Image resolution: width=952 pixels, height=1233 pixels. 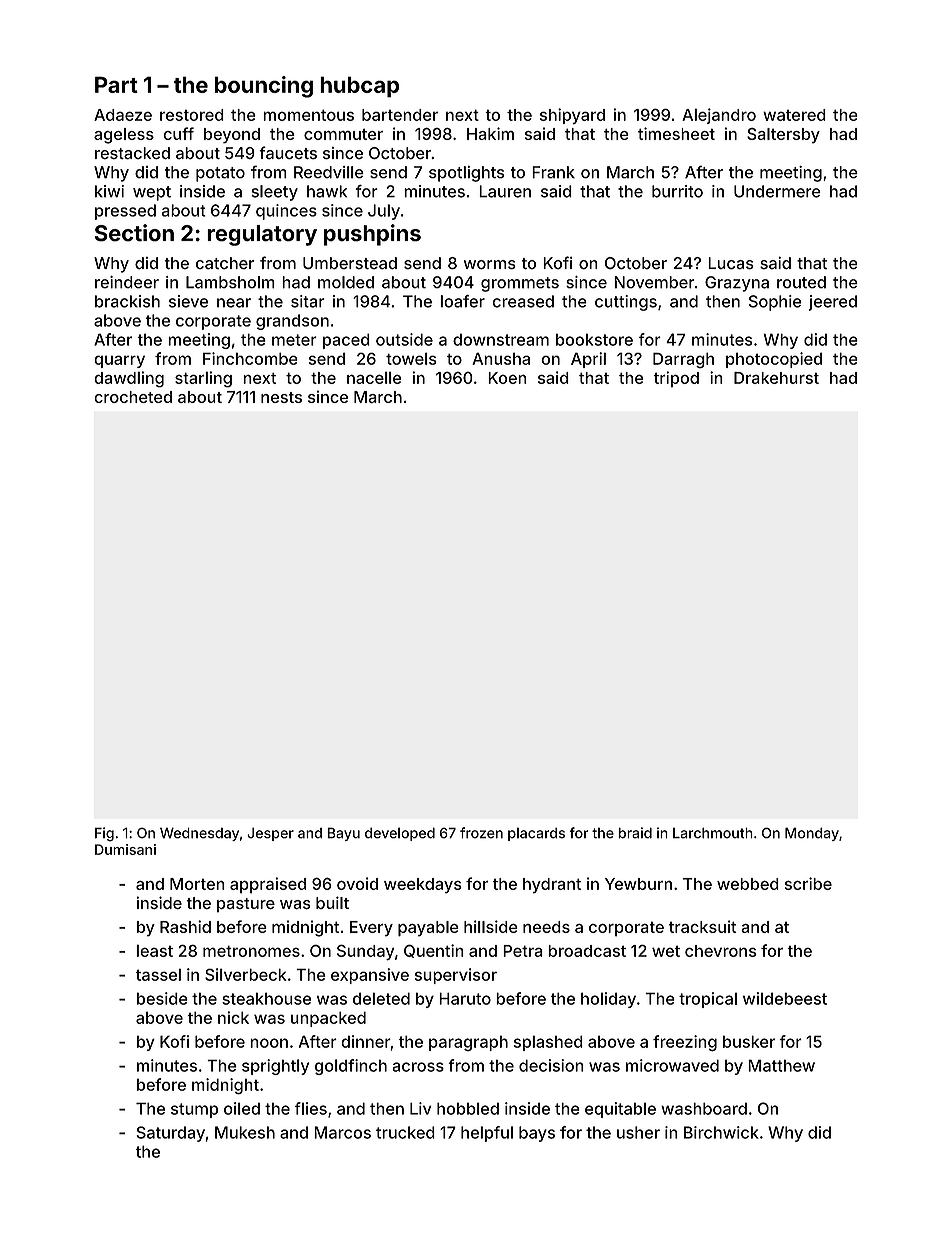 What do you see at coordinates (794, 115) in the page?
I see `watered` at bounding box center [794, 115].
